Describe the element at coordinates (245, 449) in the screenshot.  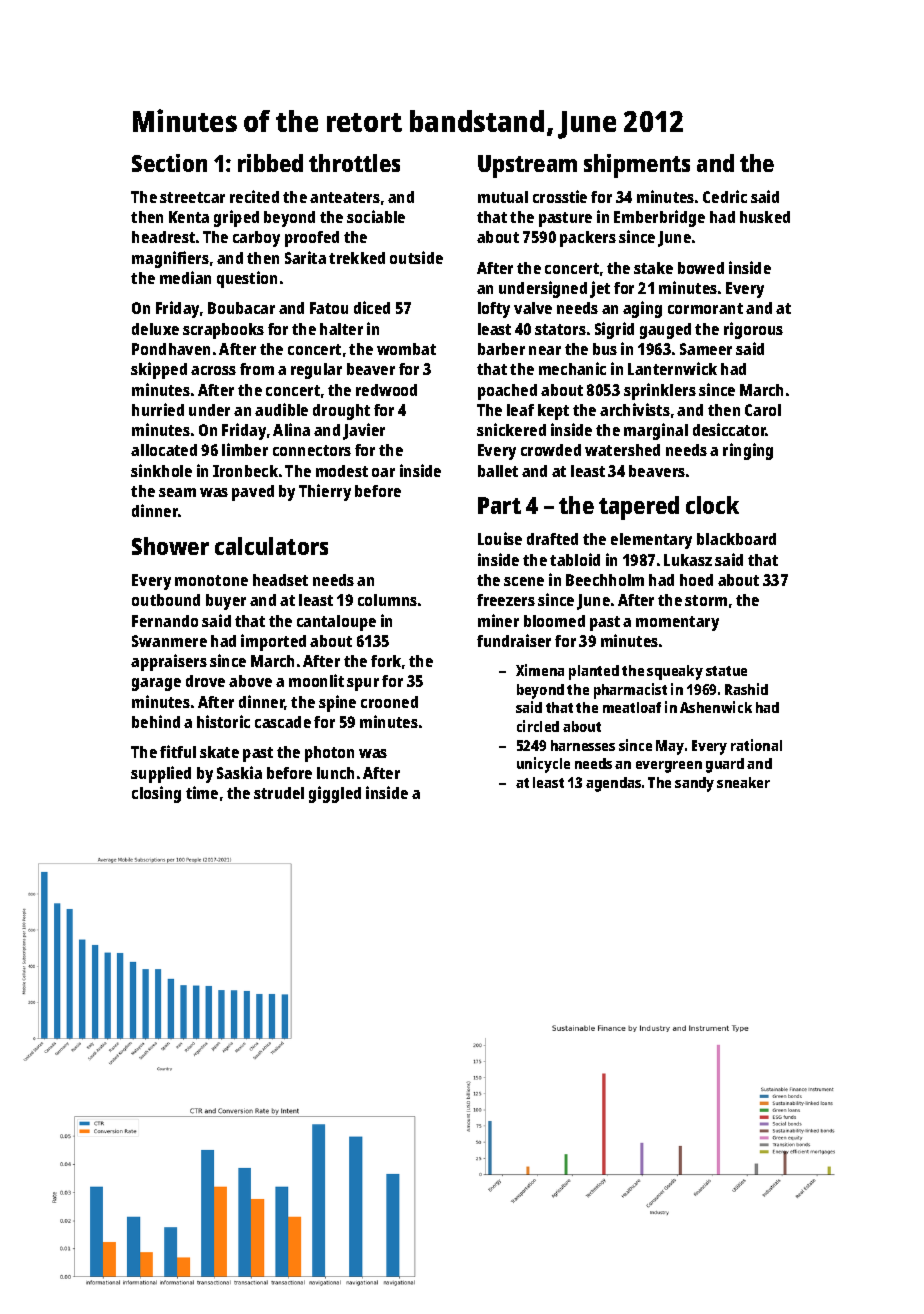
I see `limber` at that location.
